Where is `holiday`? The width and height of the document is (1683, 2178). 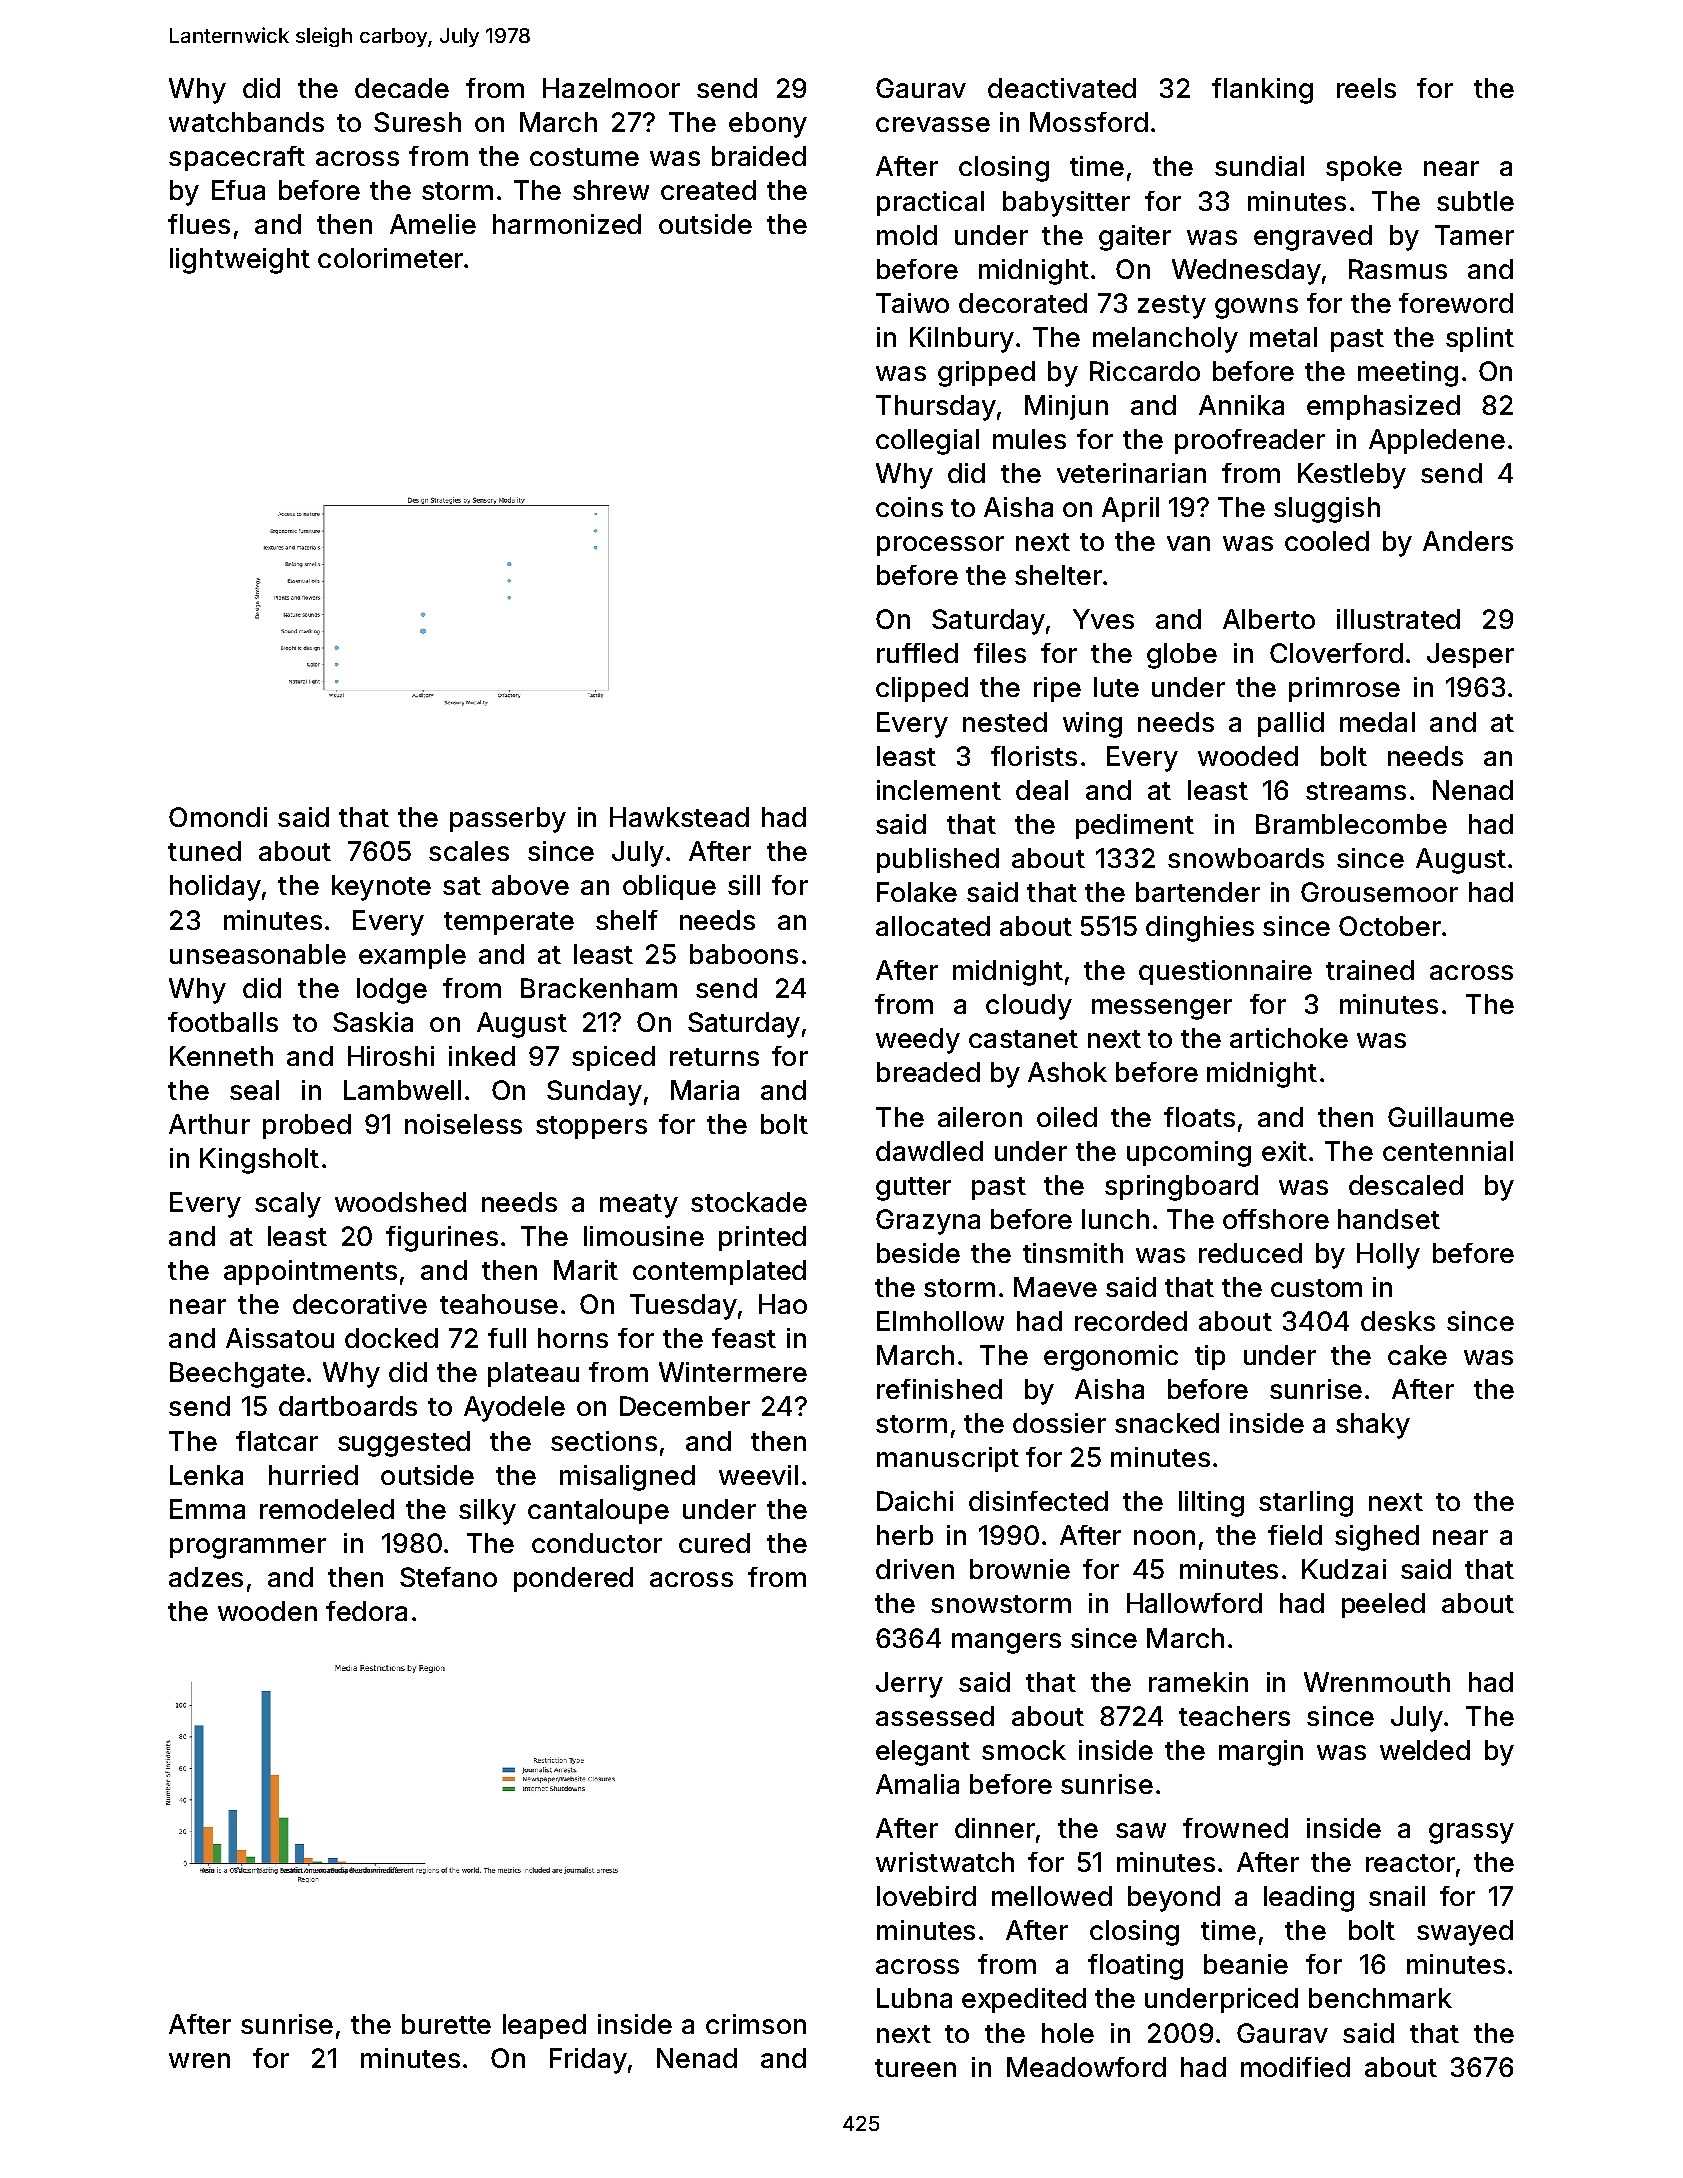 holiday is located at coordinates (215, 888).
